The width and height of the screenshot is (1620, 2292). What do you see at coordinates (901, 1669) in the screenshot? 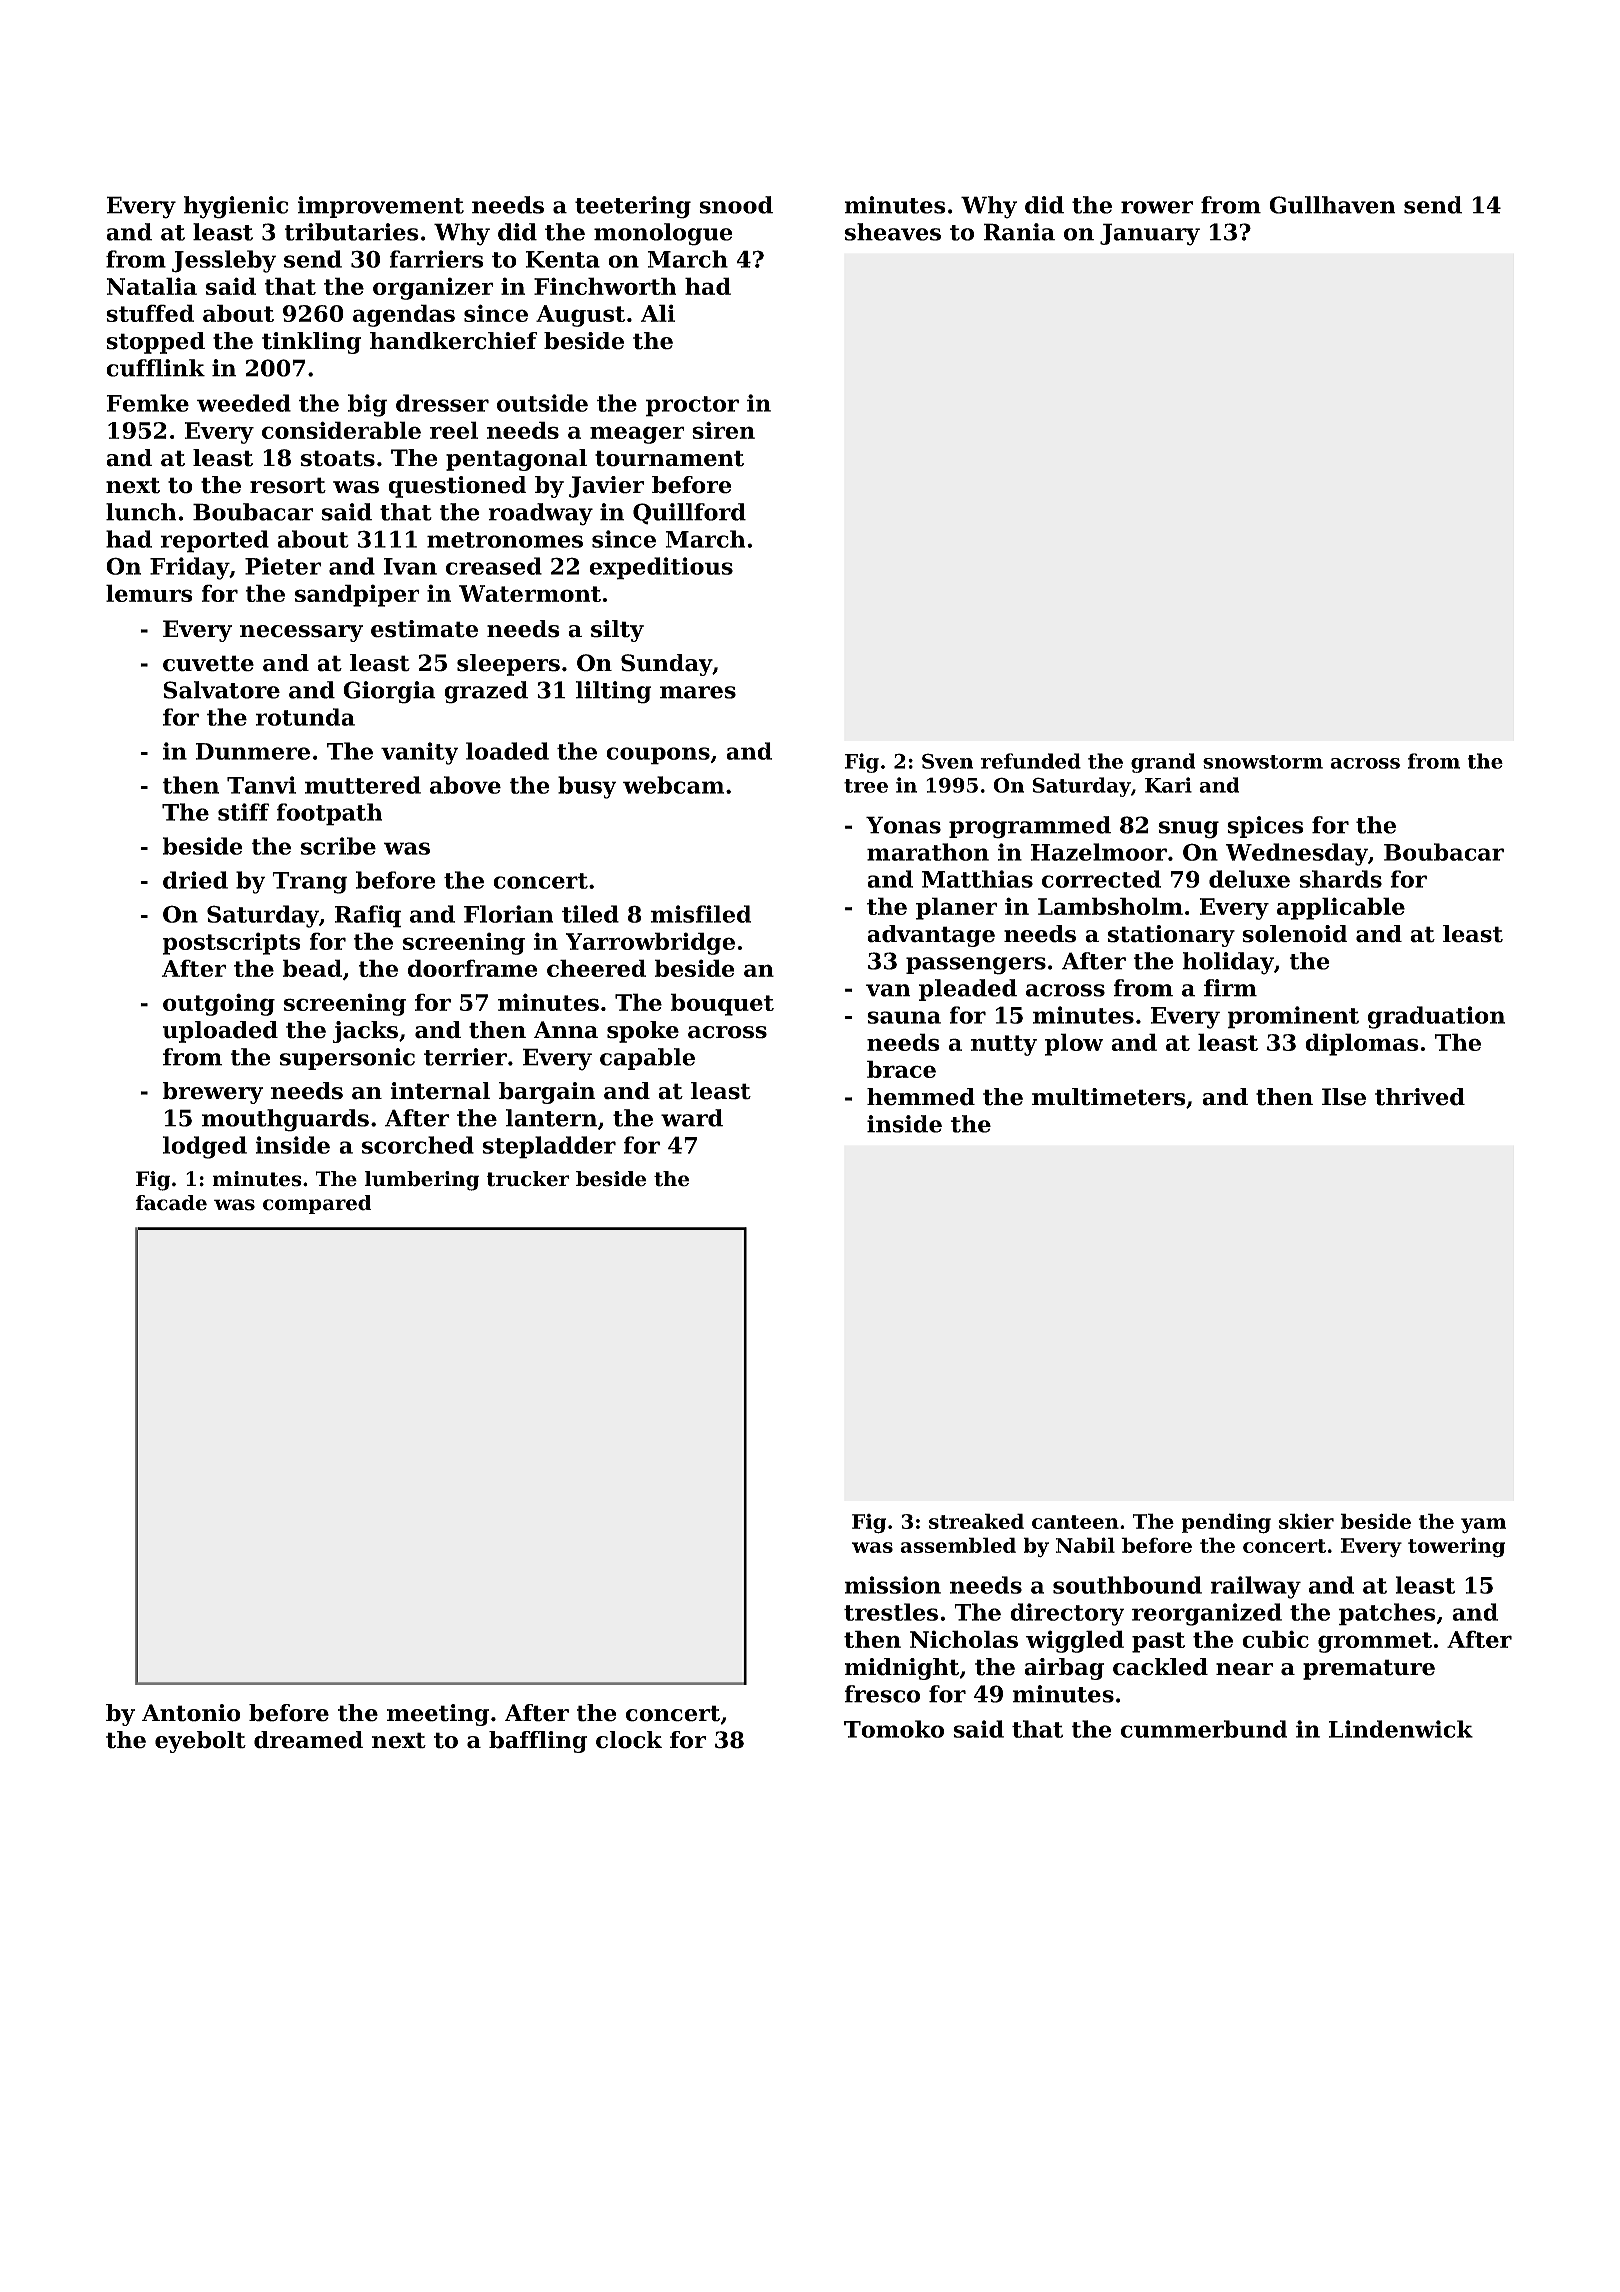
I see `midnight` at bounding box center [901, 1669].
